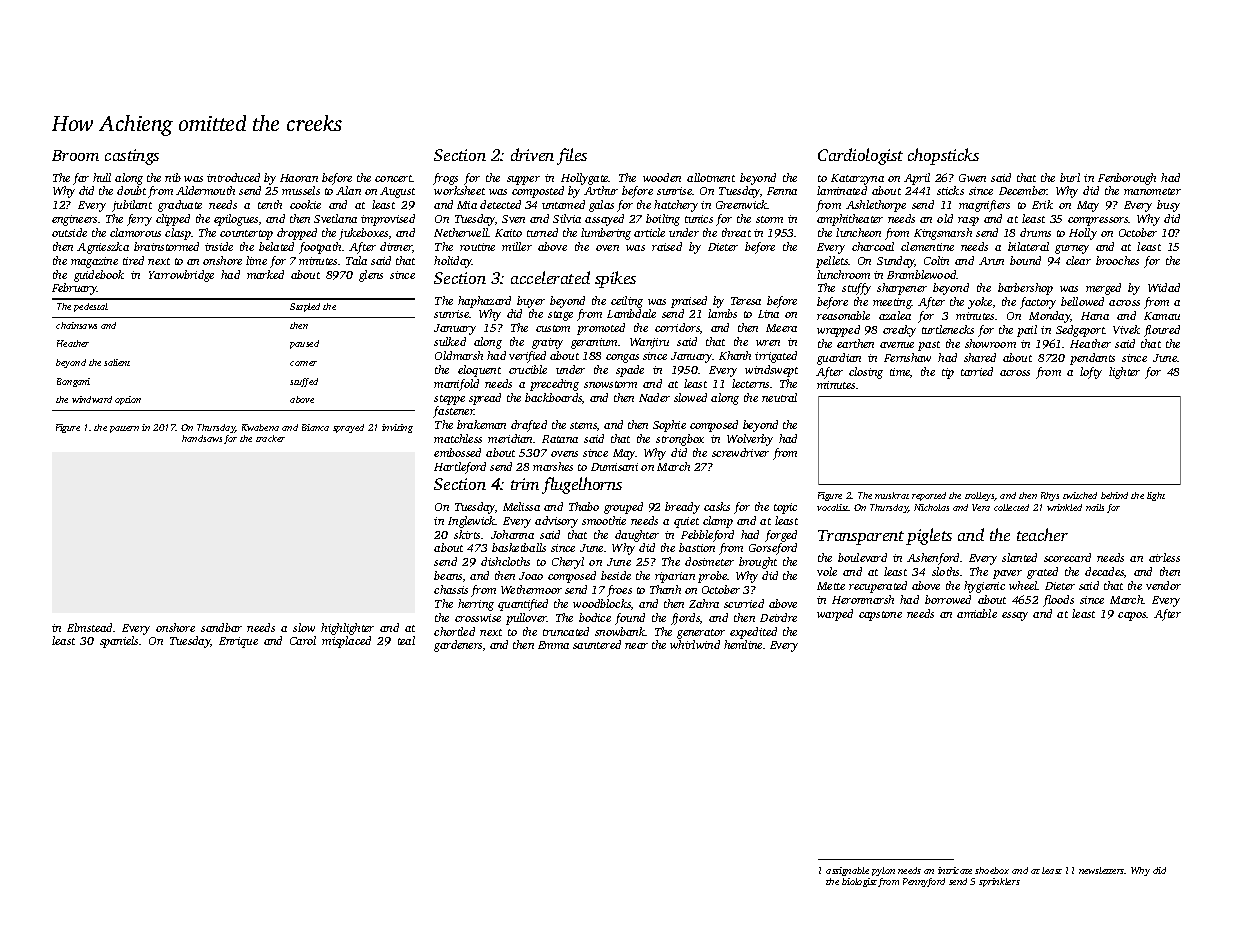  I want to click on capos, so click(1132, 616).
